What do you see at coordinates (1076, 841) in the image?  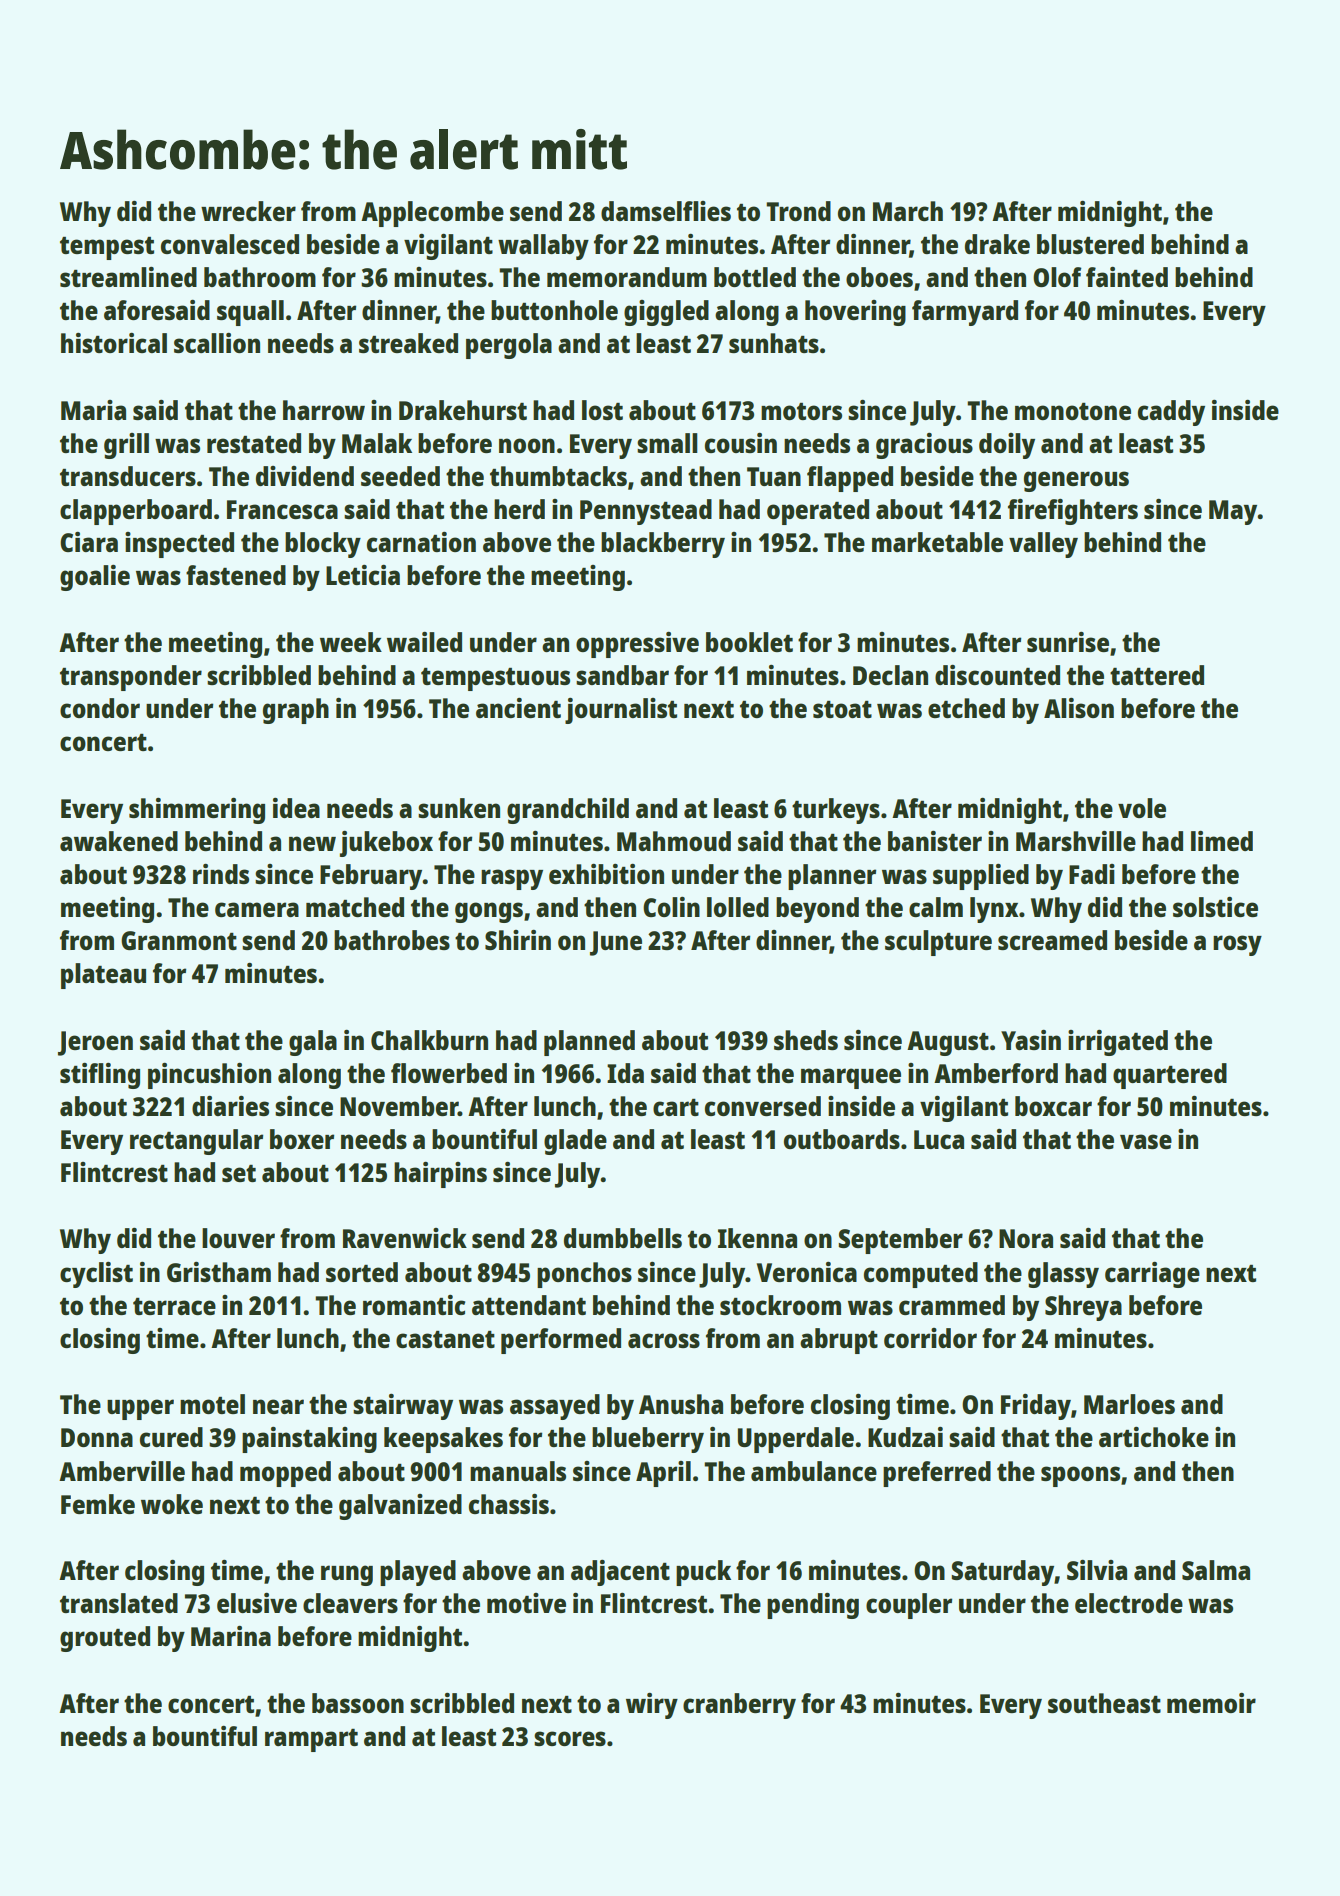 I see `Marshville` at bounding box center [1076, 841].
